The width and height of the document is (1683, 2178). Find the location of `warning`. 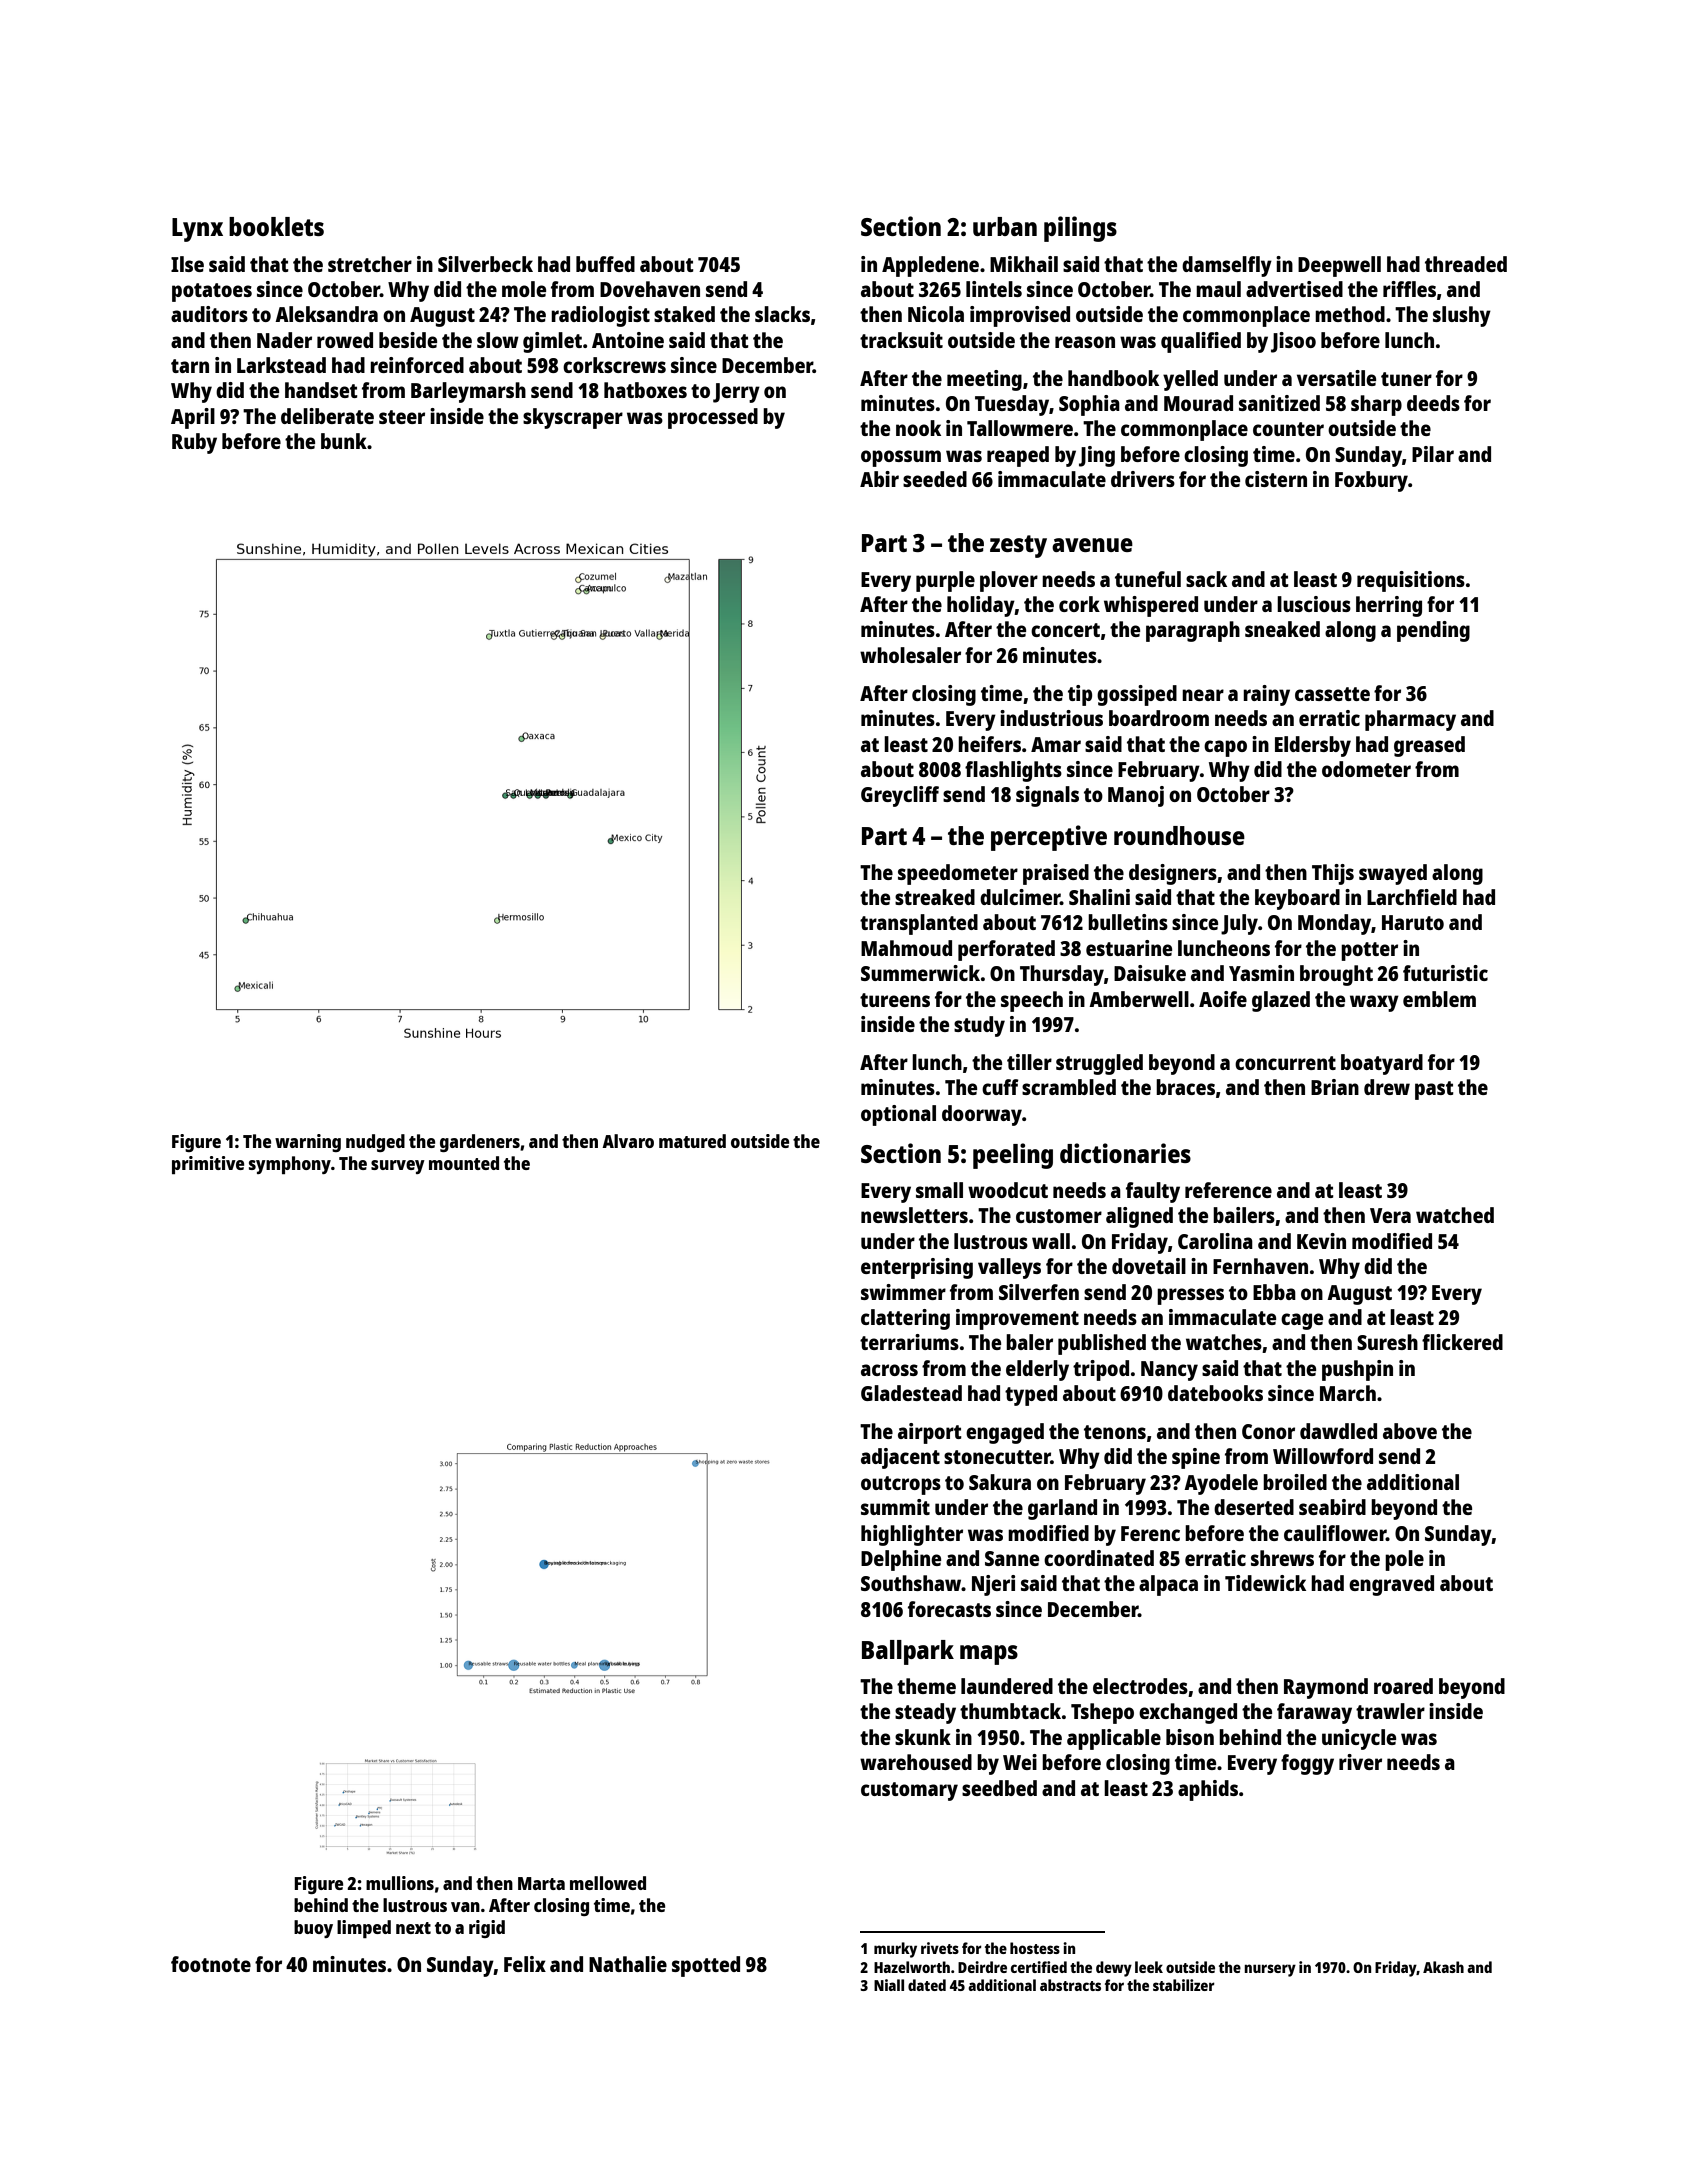

warning is located at coordinates (308, 1143).
